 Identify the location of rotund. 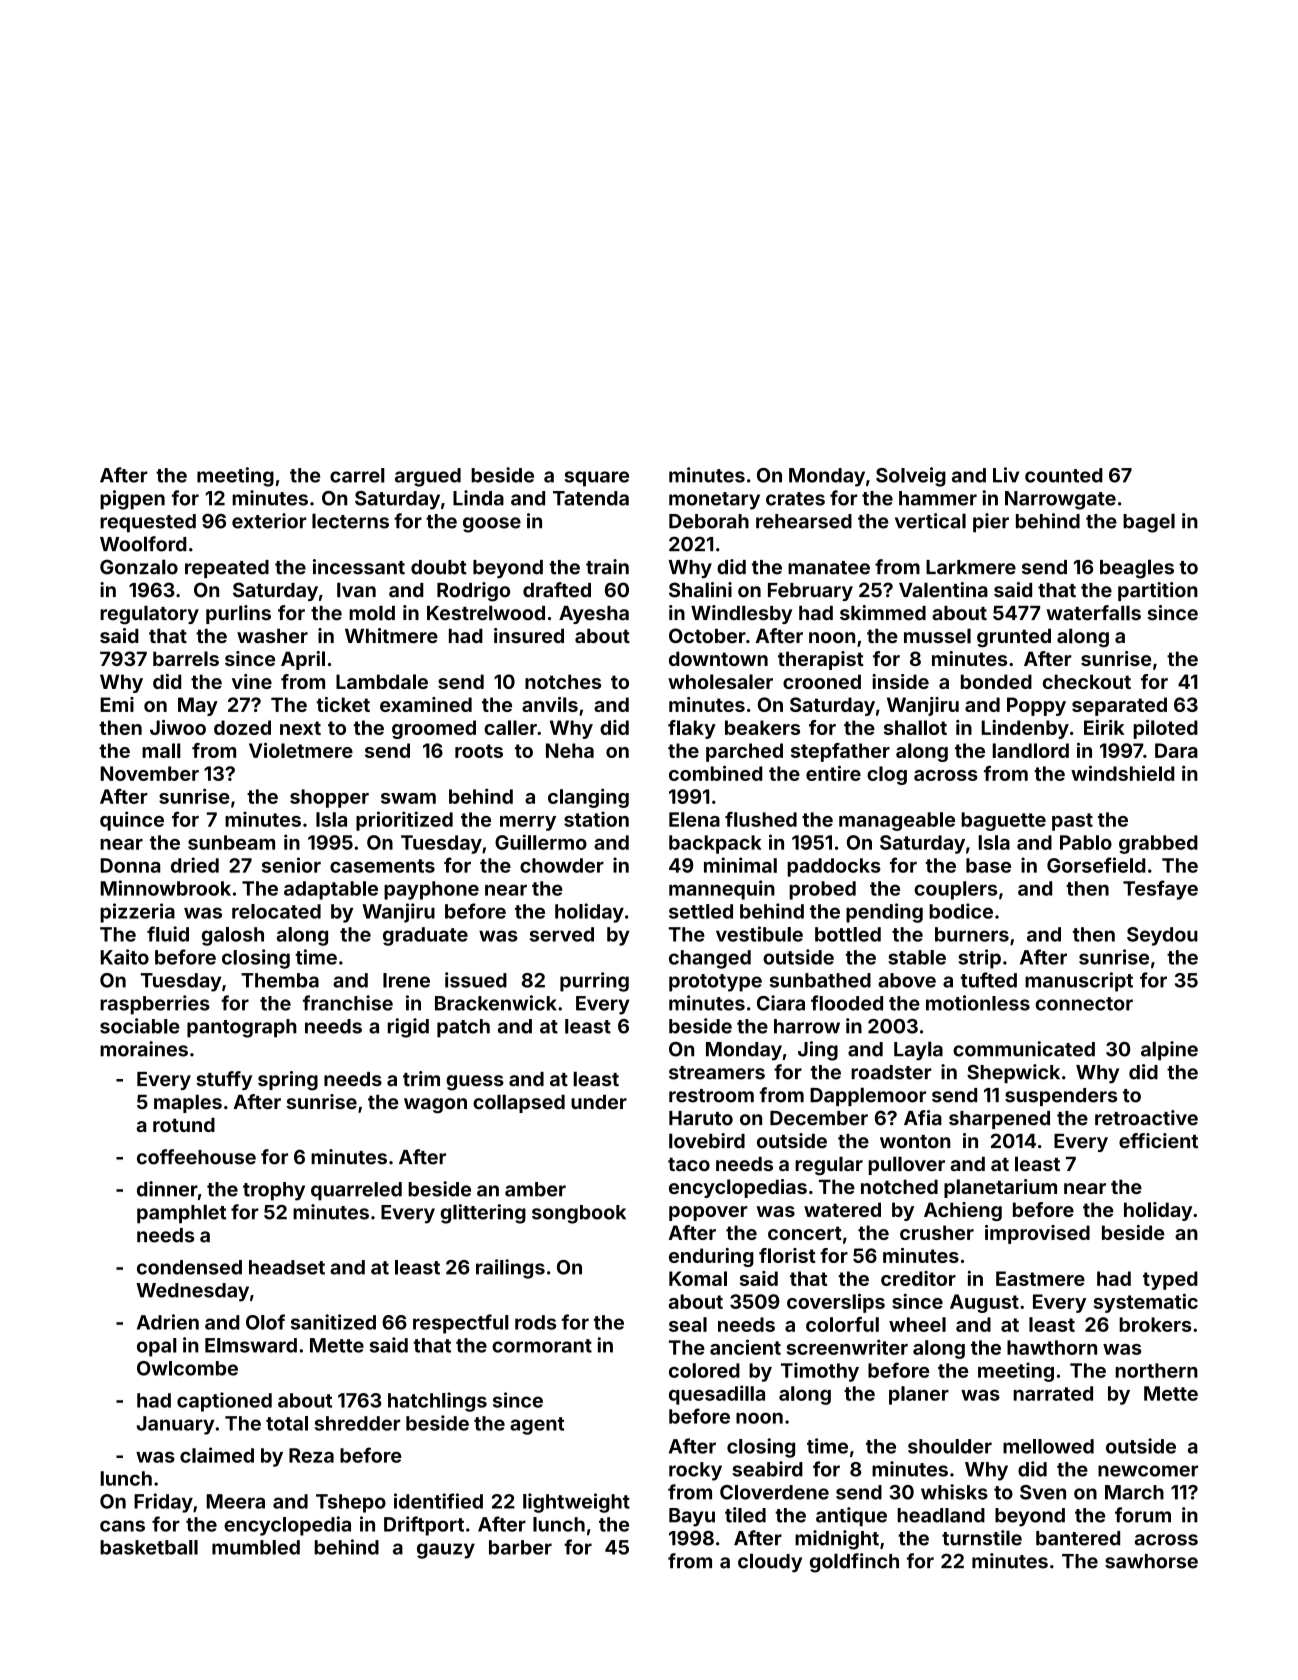
(184, 1124).
